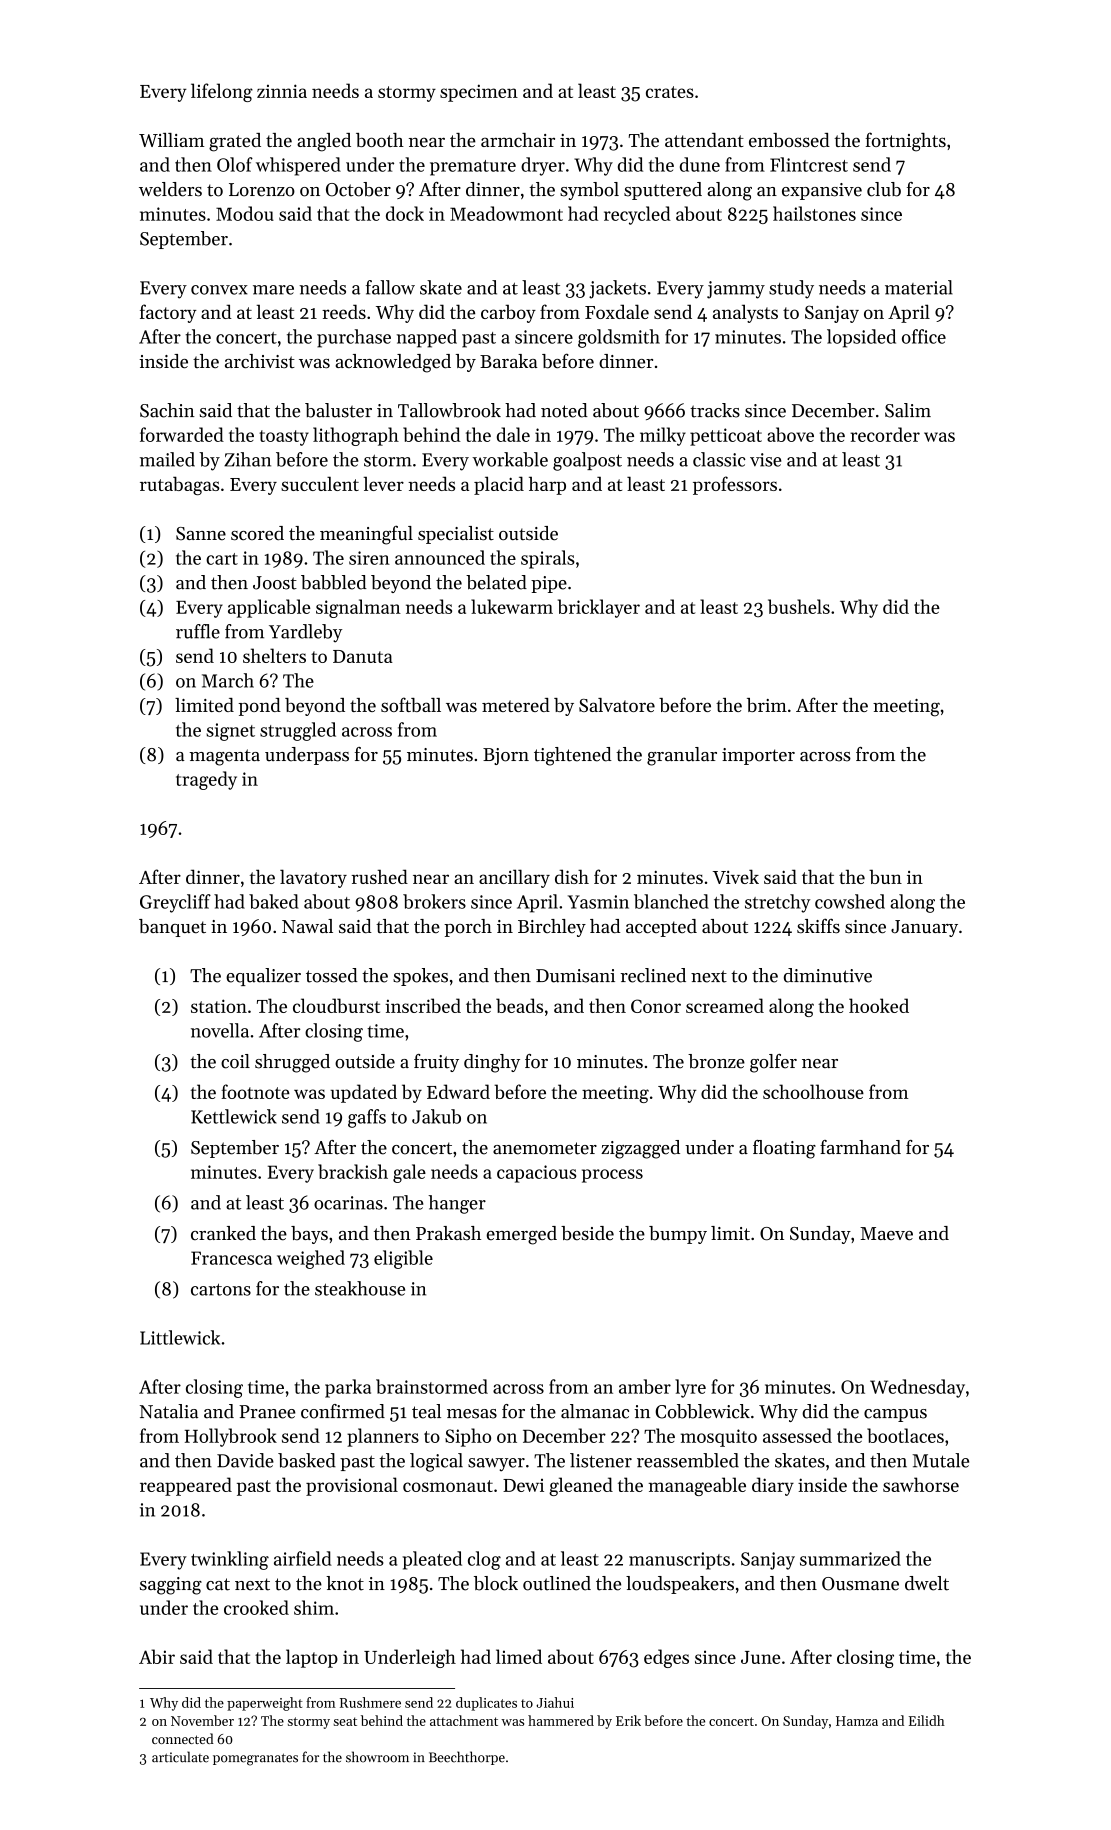 This image has width=1111, height=1830. Describe the element at coordinates (222, 92) in the image. I see `lifelong` at that location.
